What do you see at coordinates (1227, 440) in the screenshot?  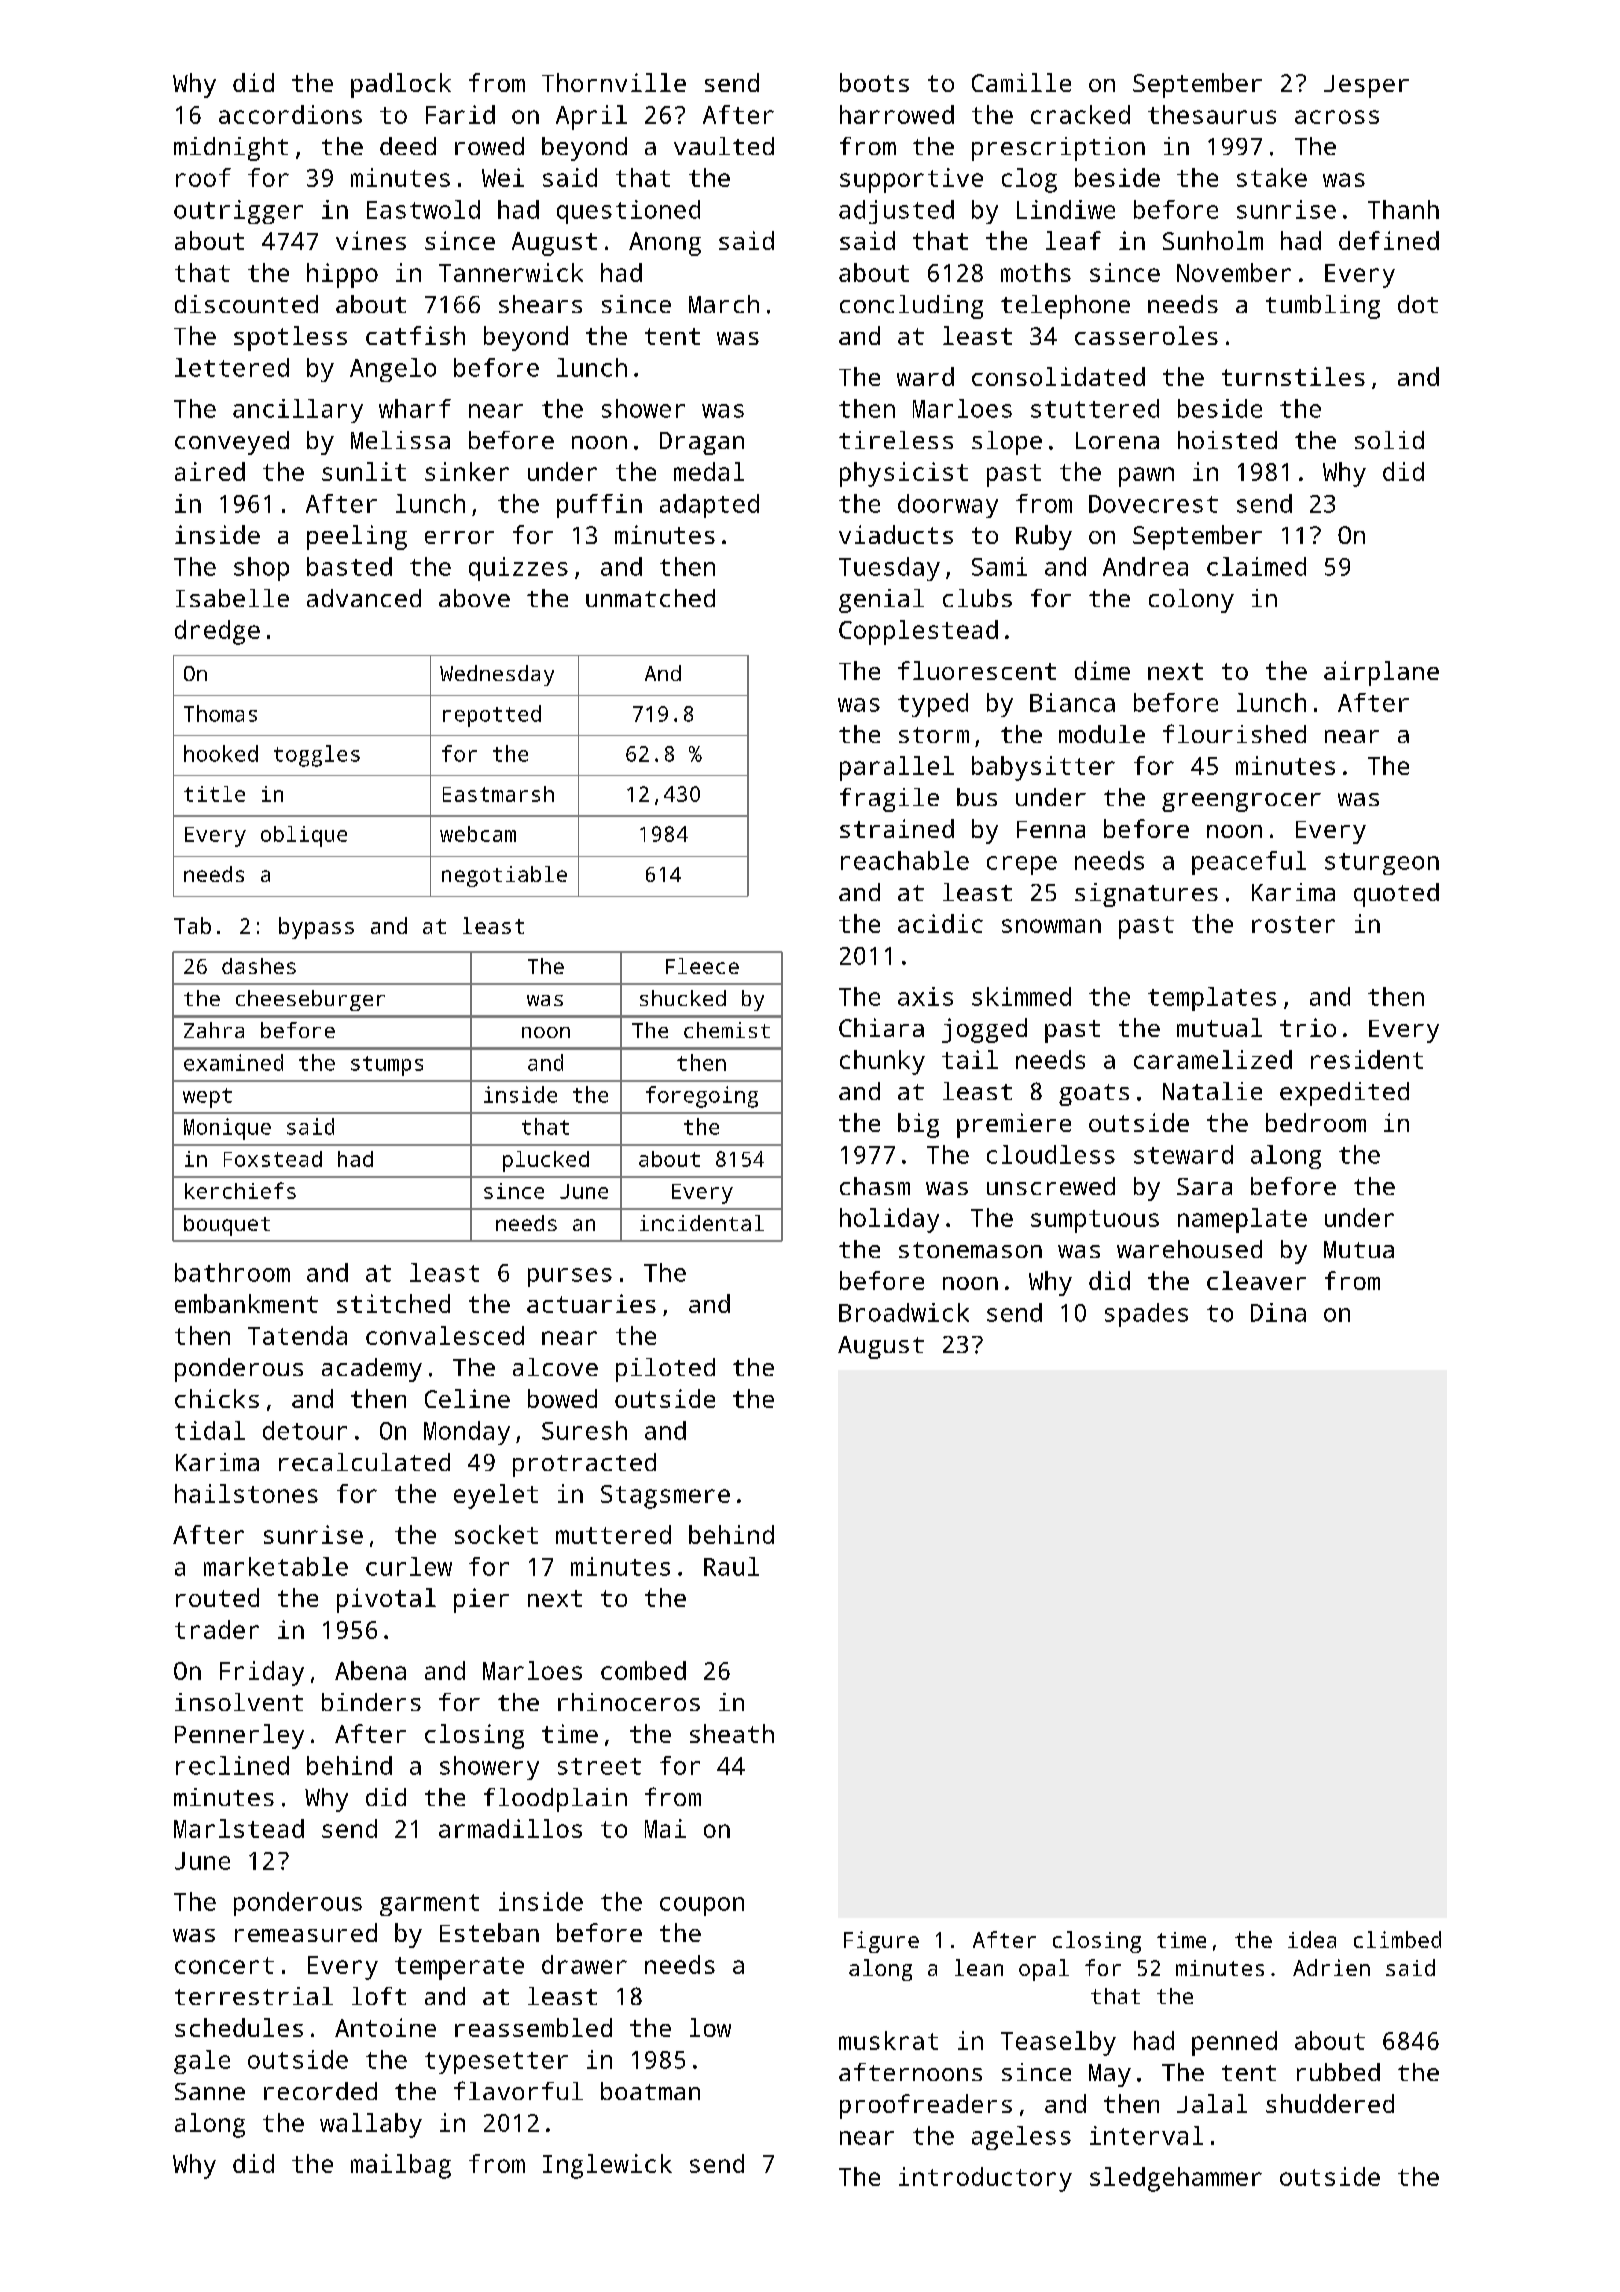 I see `hoisted` at bounding box center [1227, 440].
